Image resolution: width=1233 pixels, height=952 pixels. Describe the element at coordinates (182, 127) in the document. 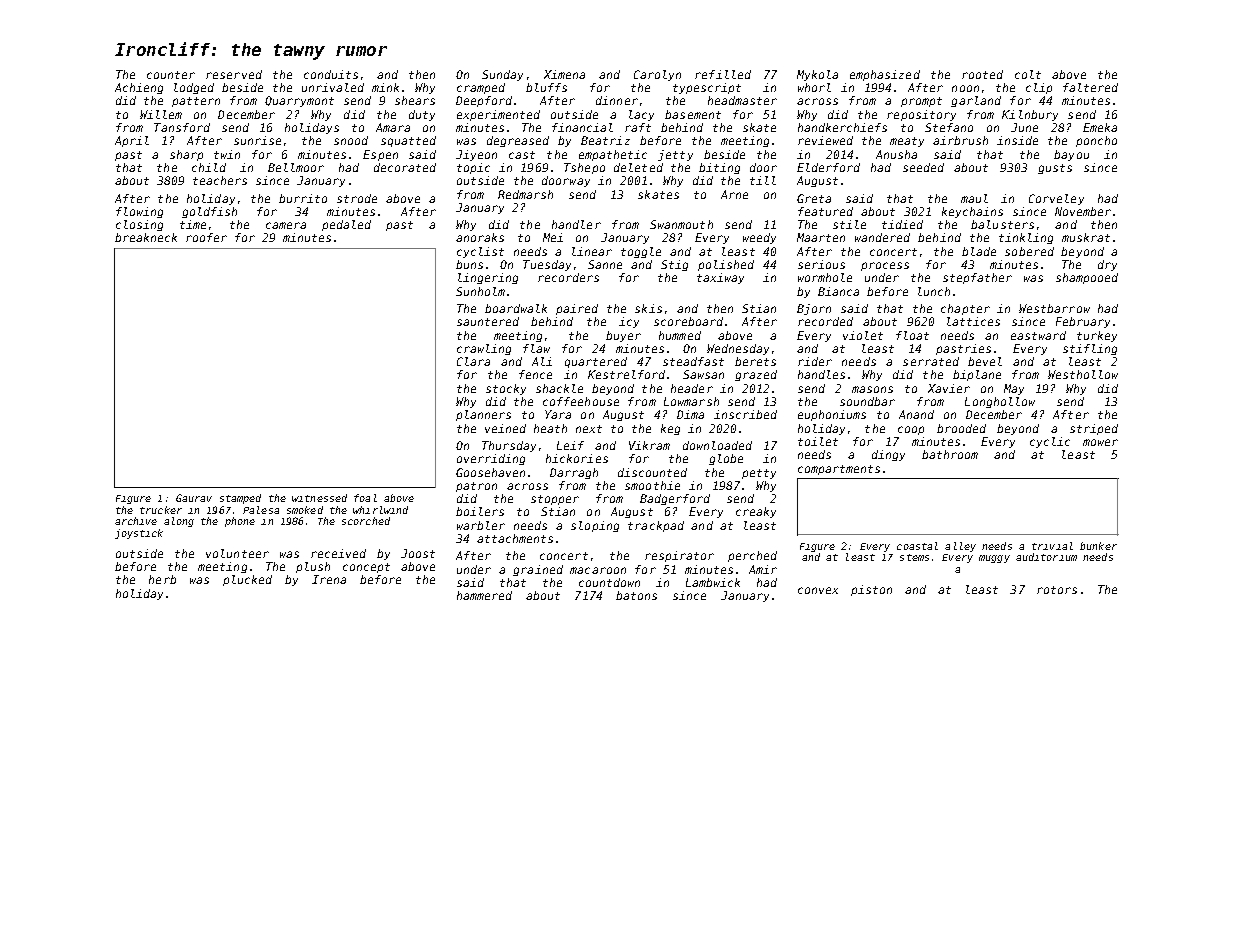

I see `Tansford` at that location.
